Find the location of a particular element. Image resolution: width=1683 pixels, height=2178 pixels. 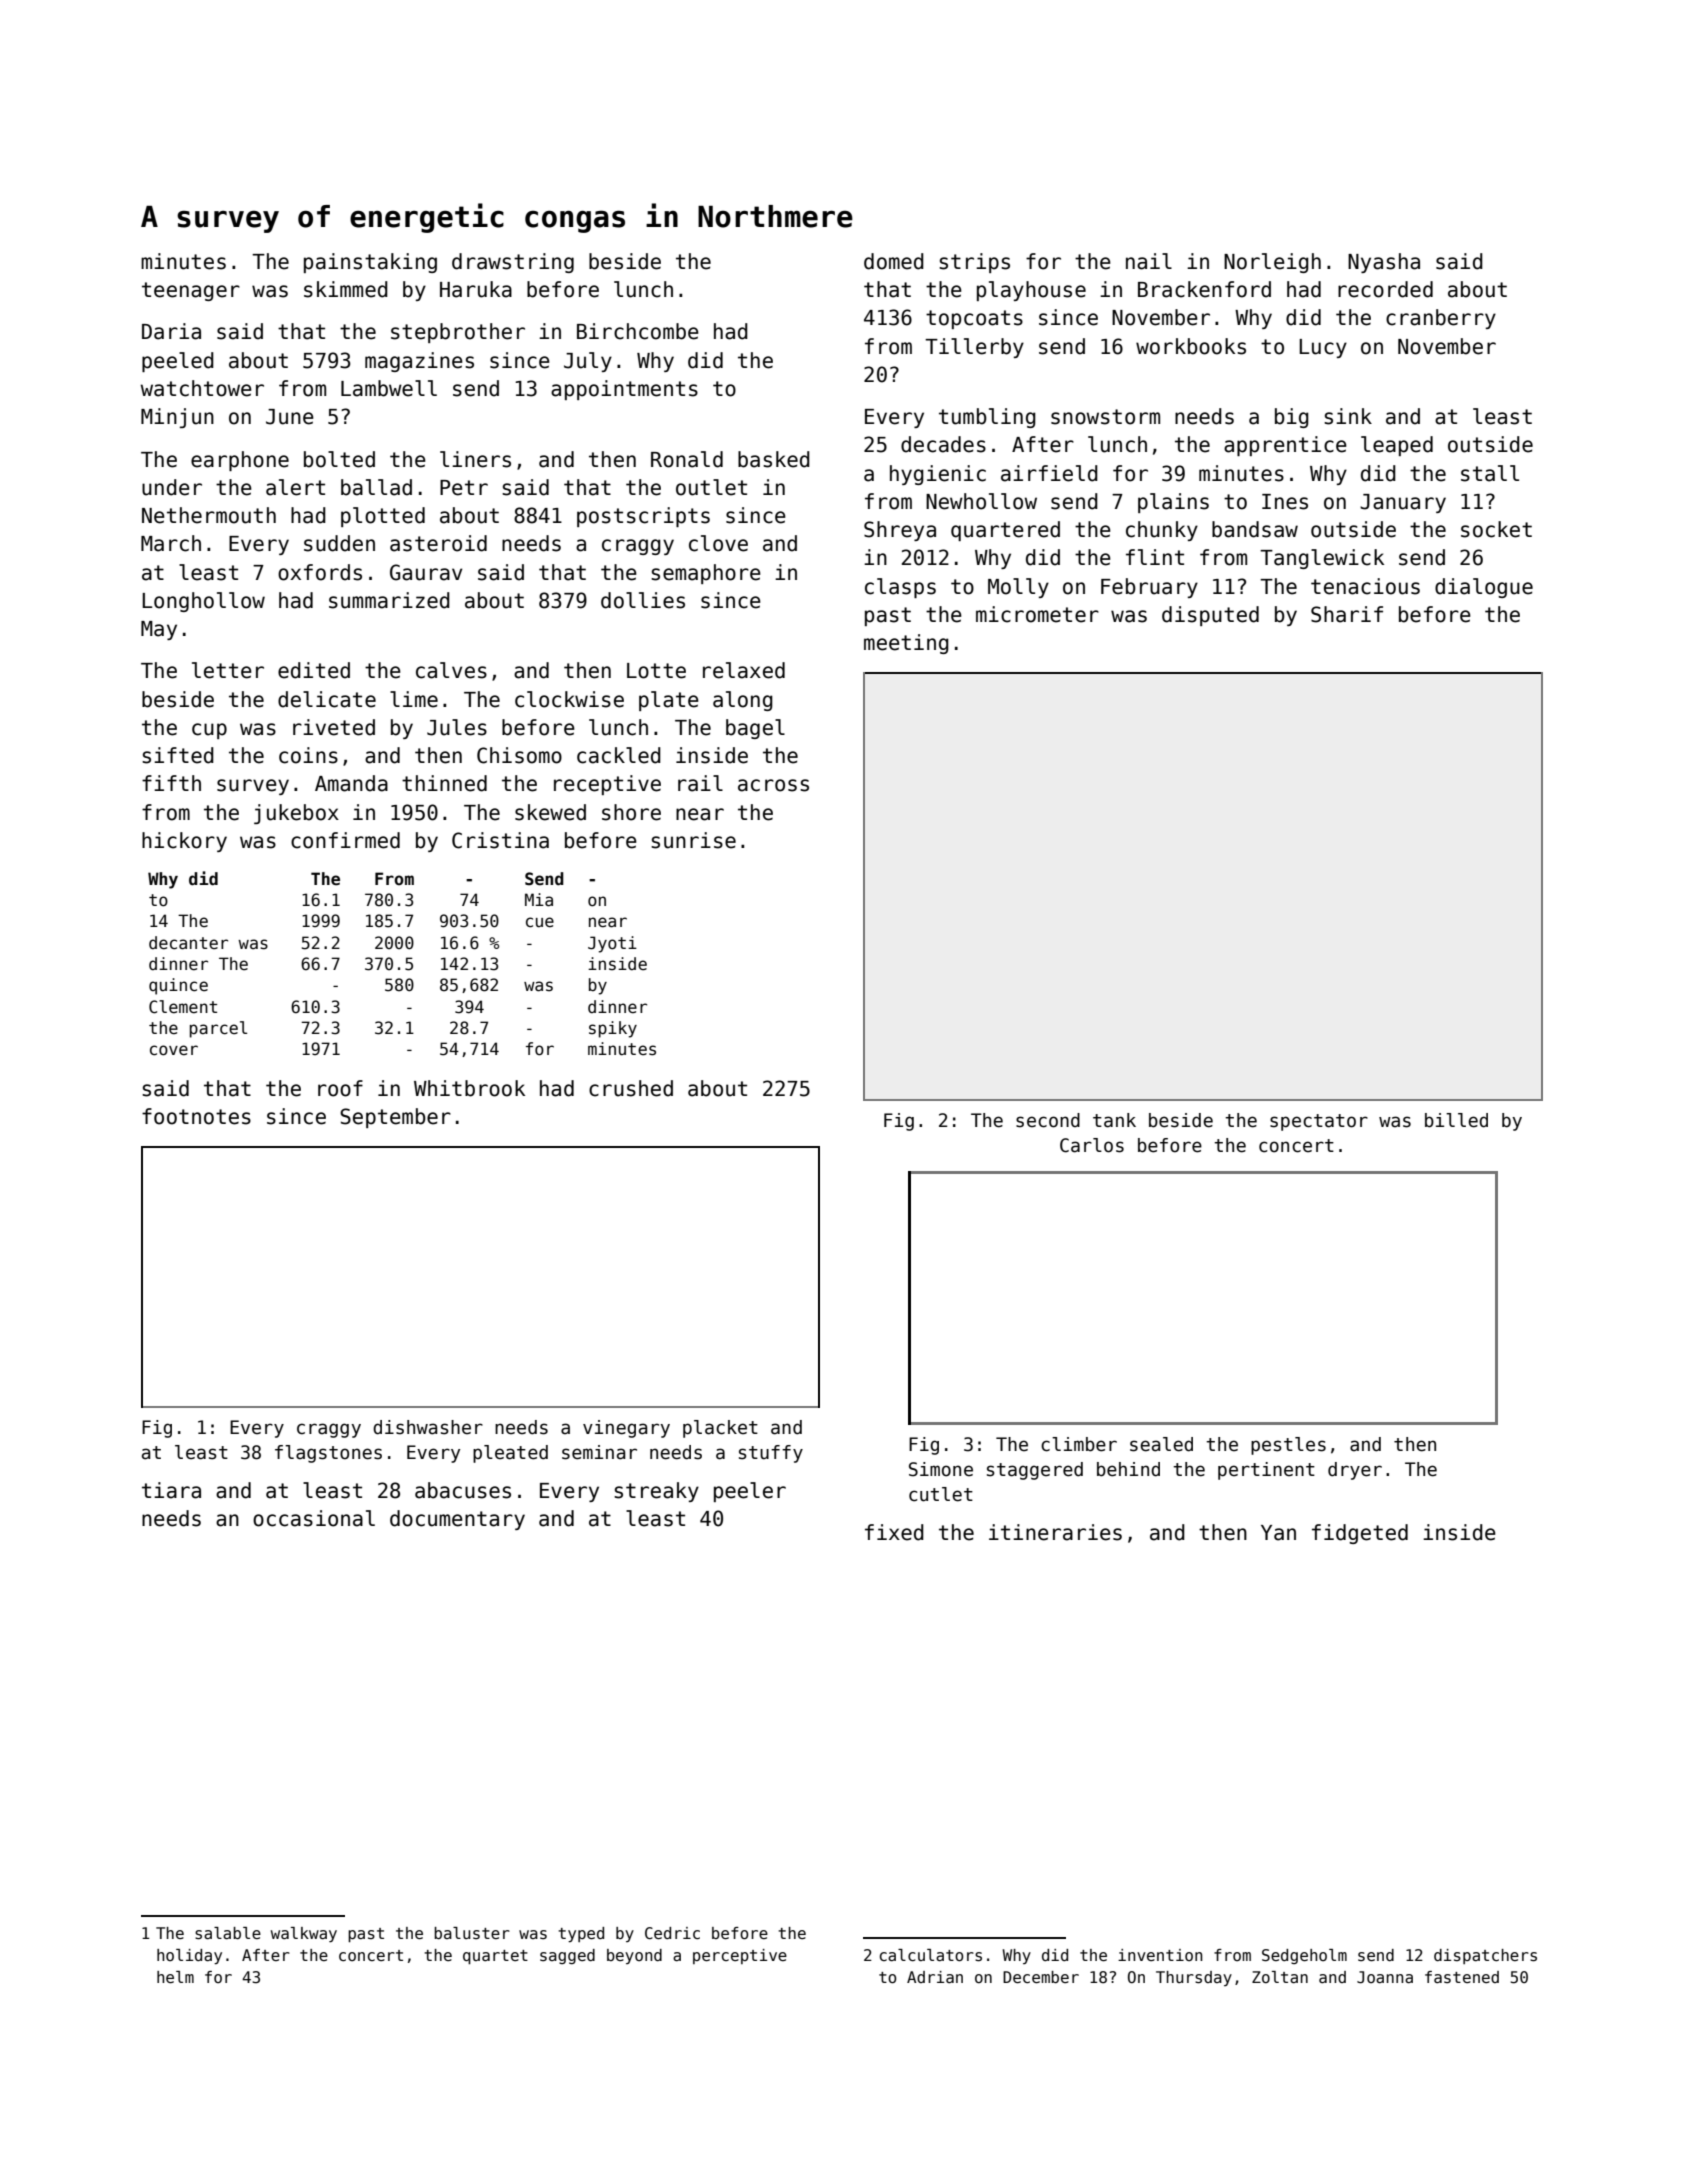

baluster is located at coordinates (472, 1933).
